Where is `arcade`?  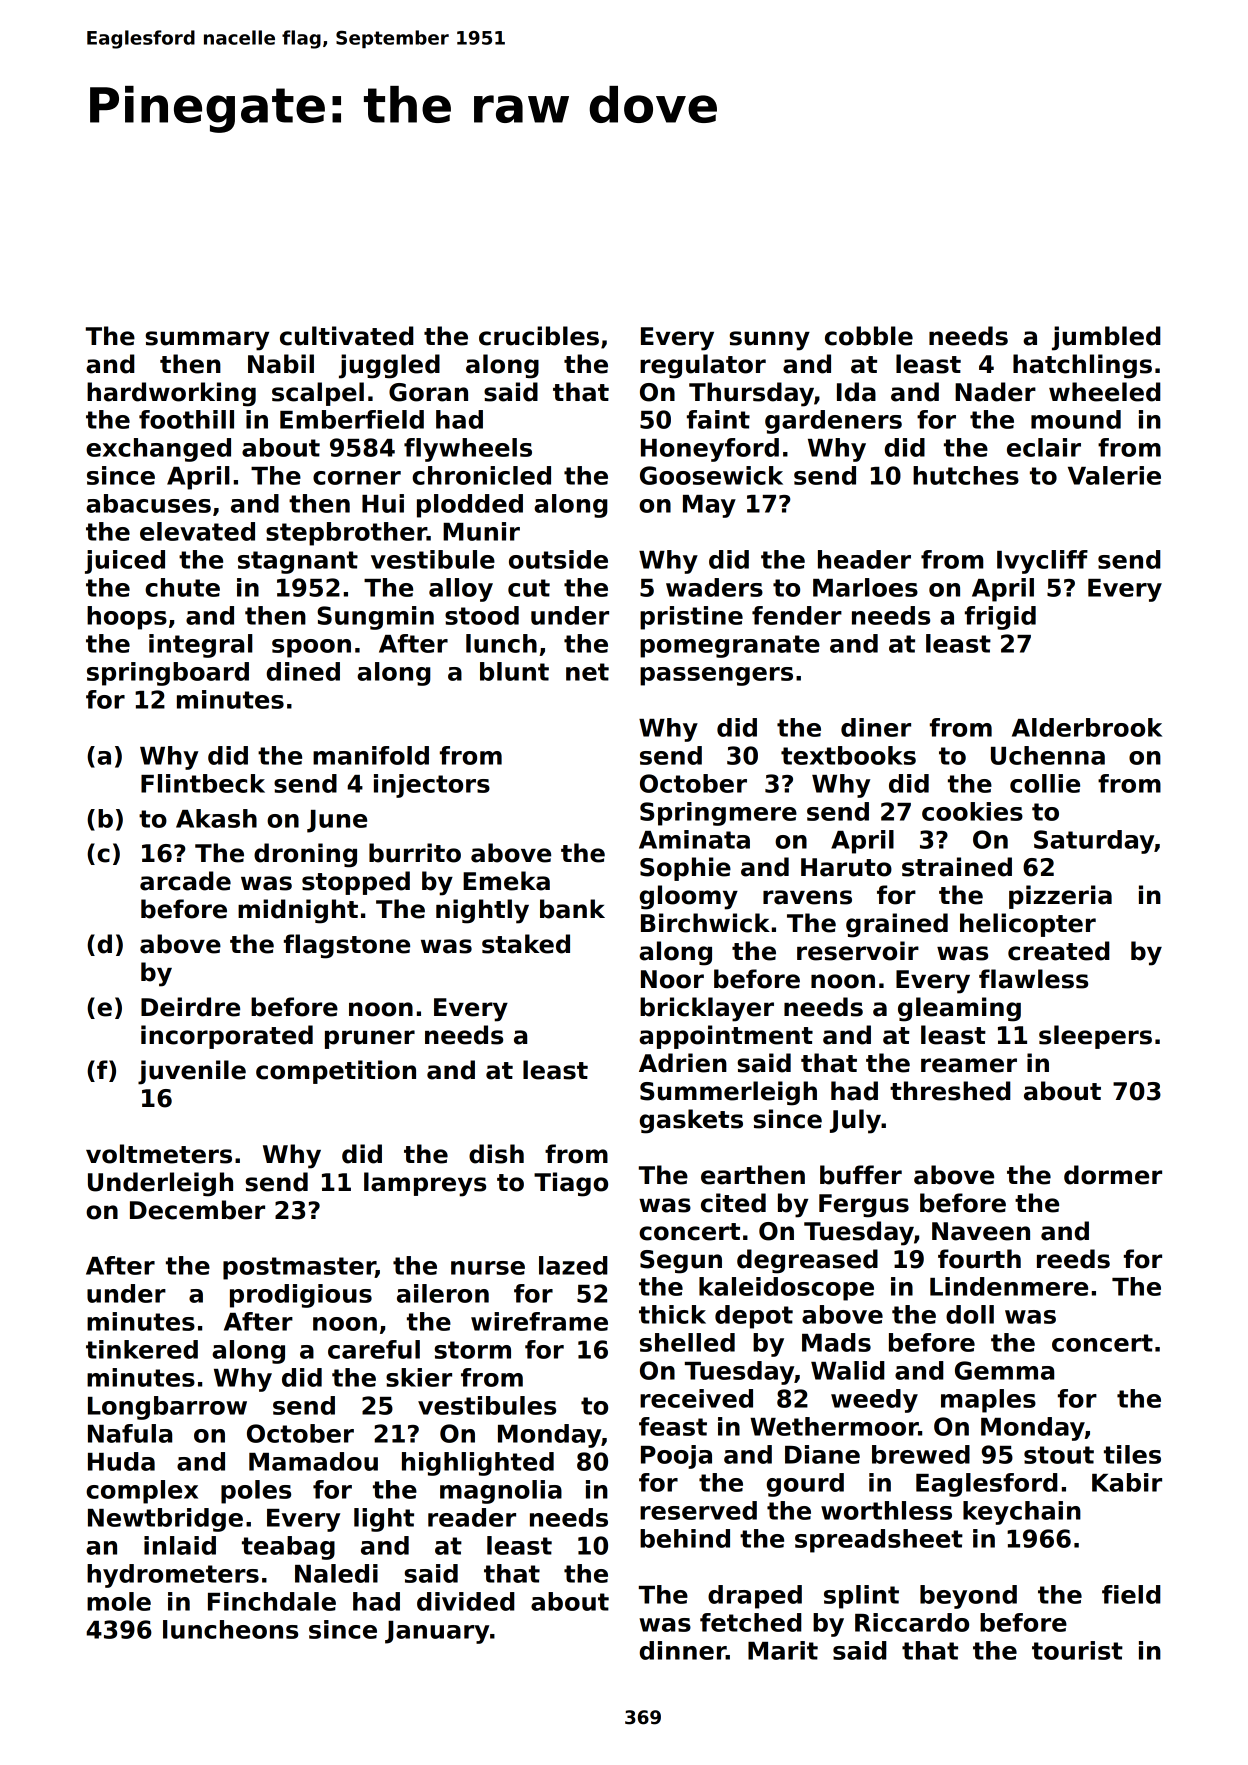
arcade is located at coordinates (185, 881).
